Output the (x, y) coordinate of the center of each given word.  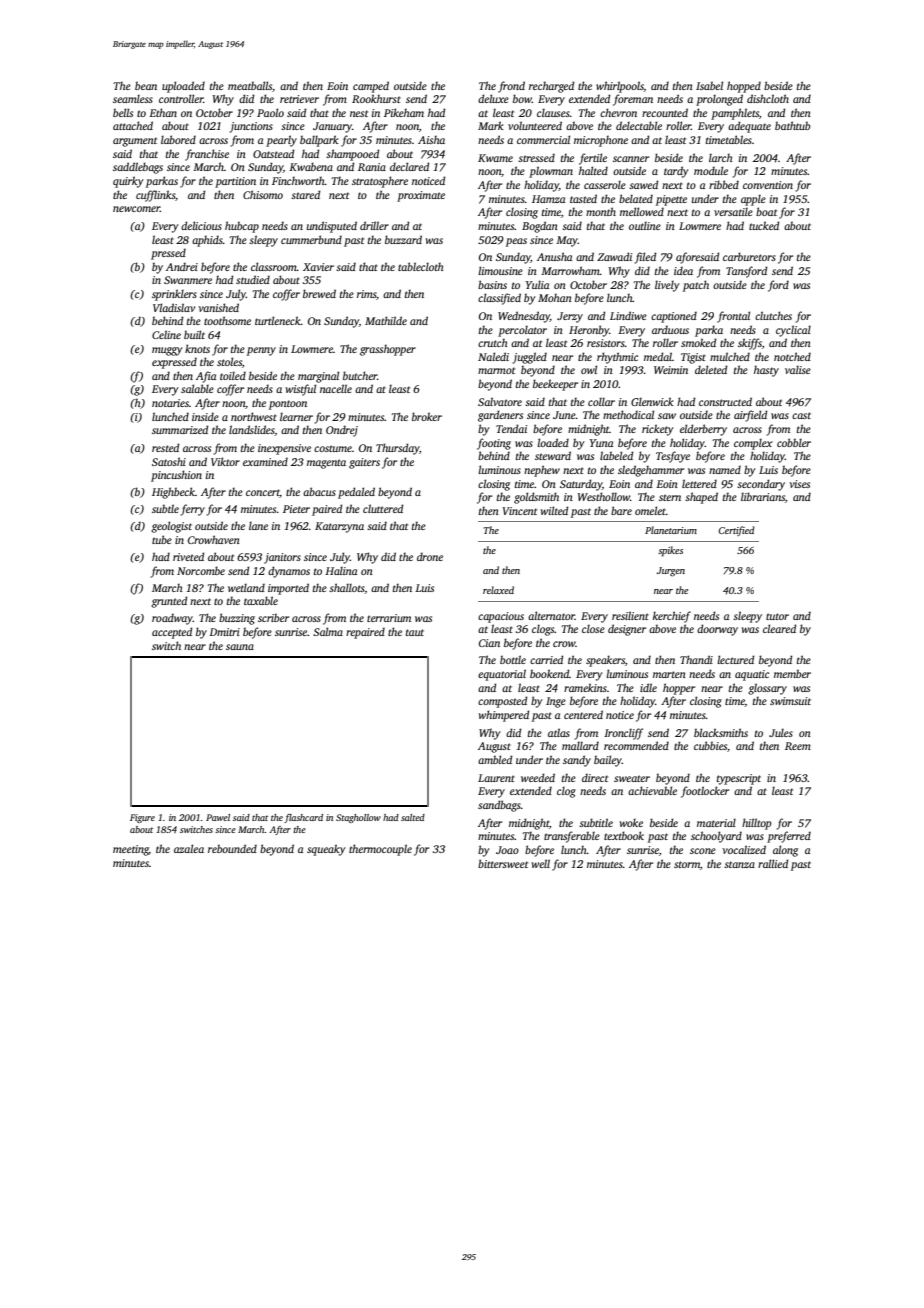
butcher (360, 375)
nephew (542, 471)
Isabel (709, 85)
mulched (730, 356)
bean (146, 85)
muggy (167, 351)
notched (792, 356)
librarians (763, 496)
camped (371, 87)
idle (648, 687)
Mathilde (386, 320)
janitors (282, 558)
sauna (240, 647)
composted (502, 702)
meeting (131, 850)
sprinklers (174, 295)
